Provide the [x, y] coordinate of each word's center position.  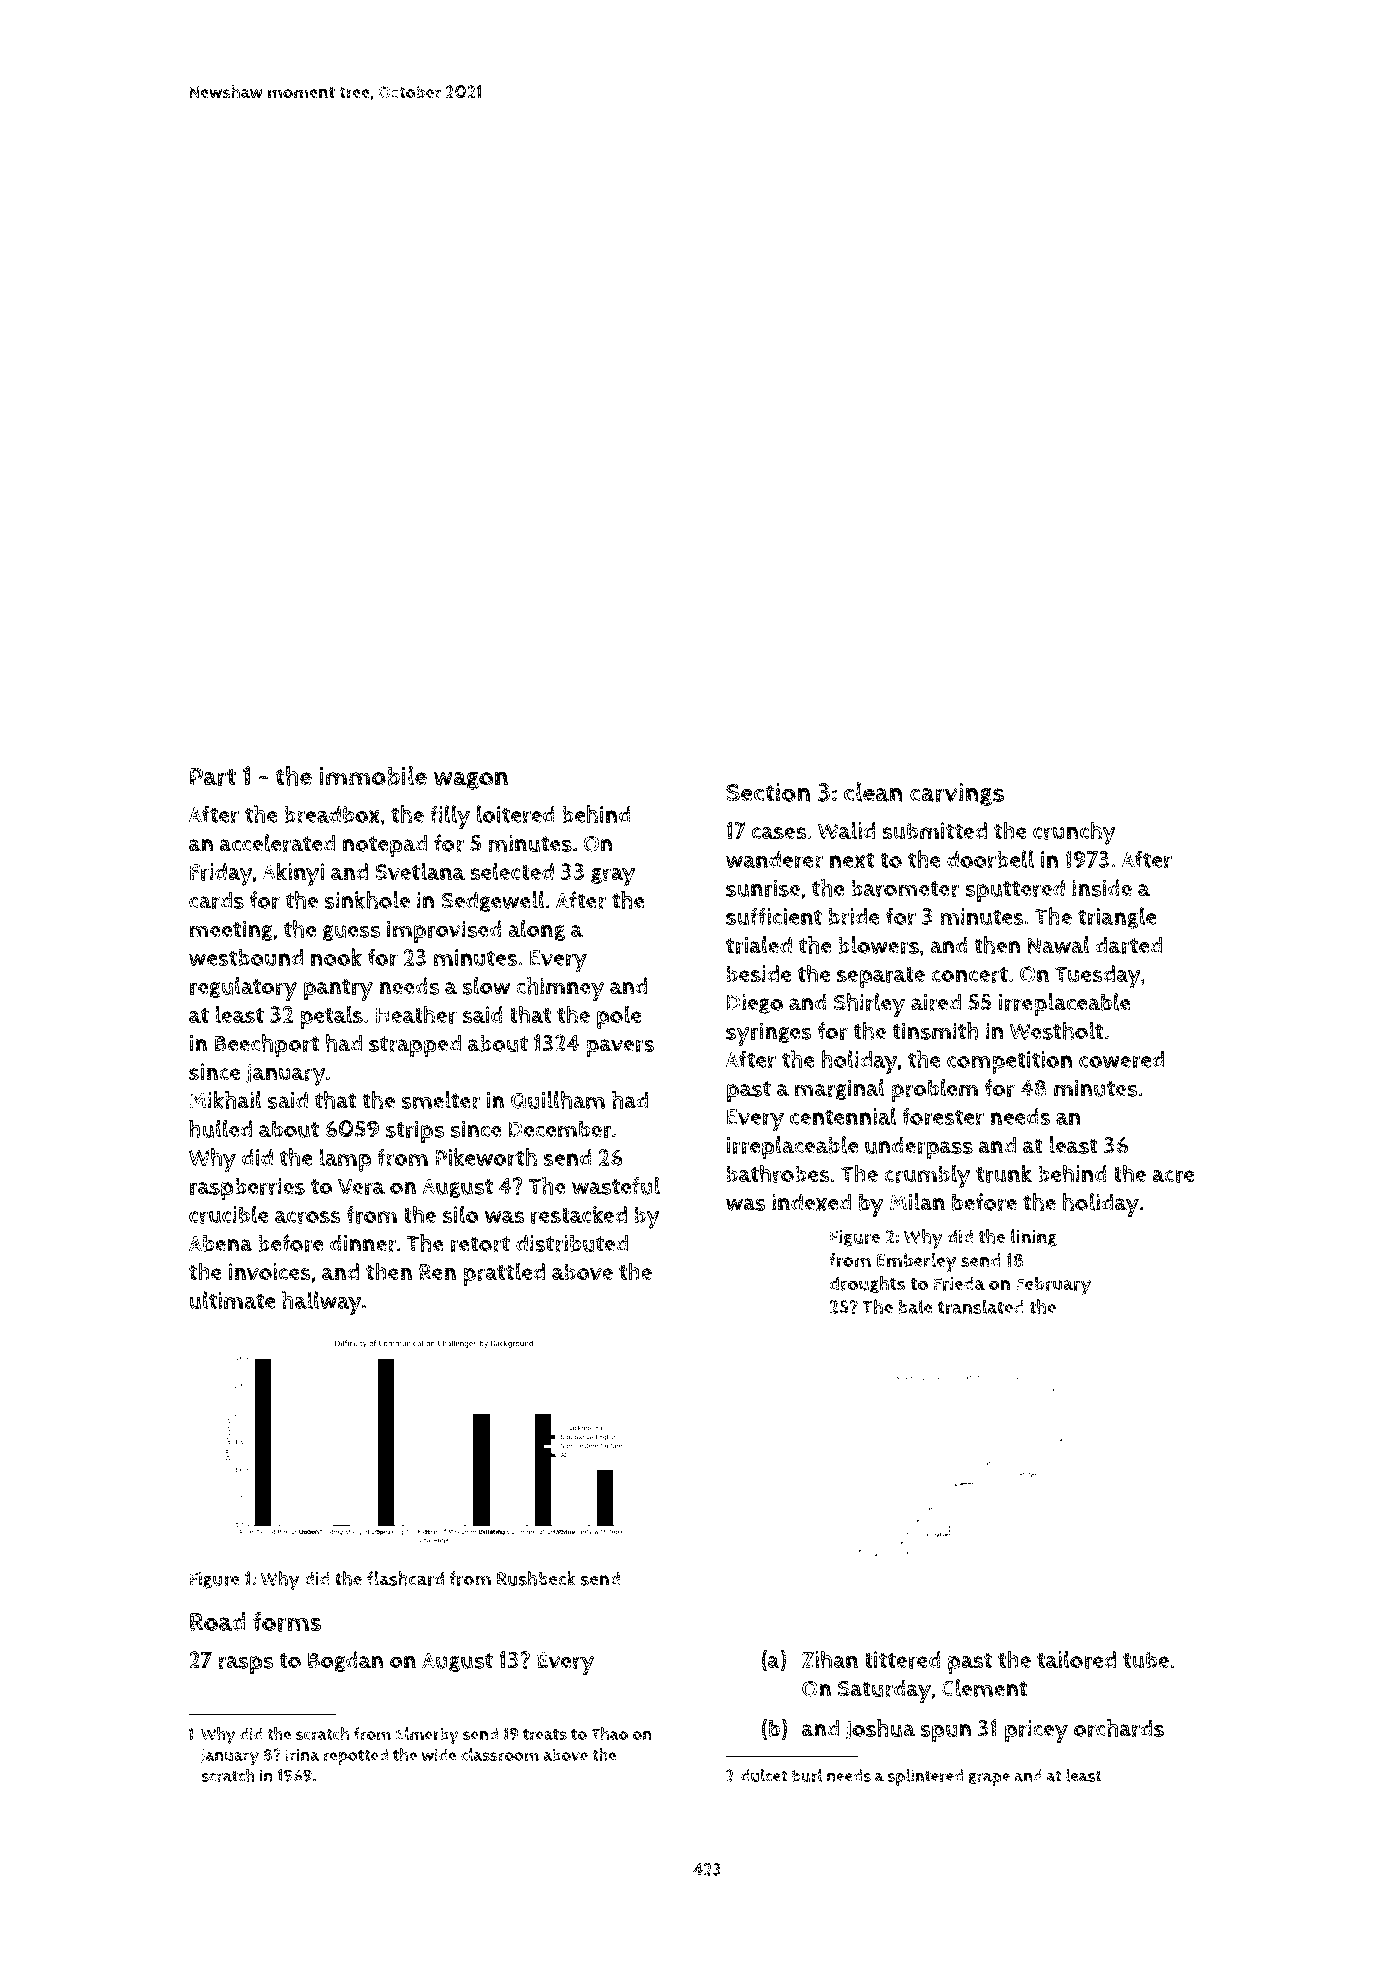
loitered [516, 814]
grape [989, 1779]
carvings [957, 794]
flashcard [405, 1578]
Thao [609, 1733]
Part [213, 777]
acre [1173, 1176]
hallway [322, 1303]
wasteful [616, 1186]
